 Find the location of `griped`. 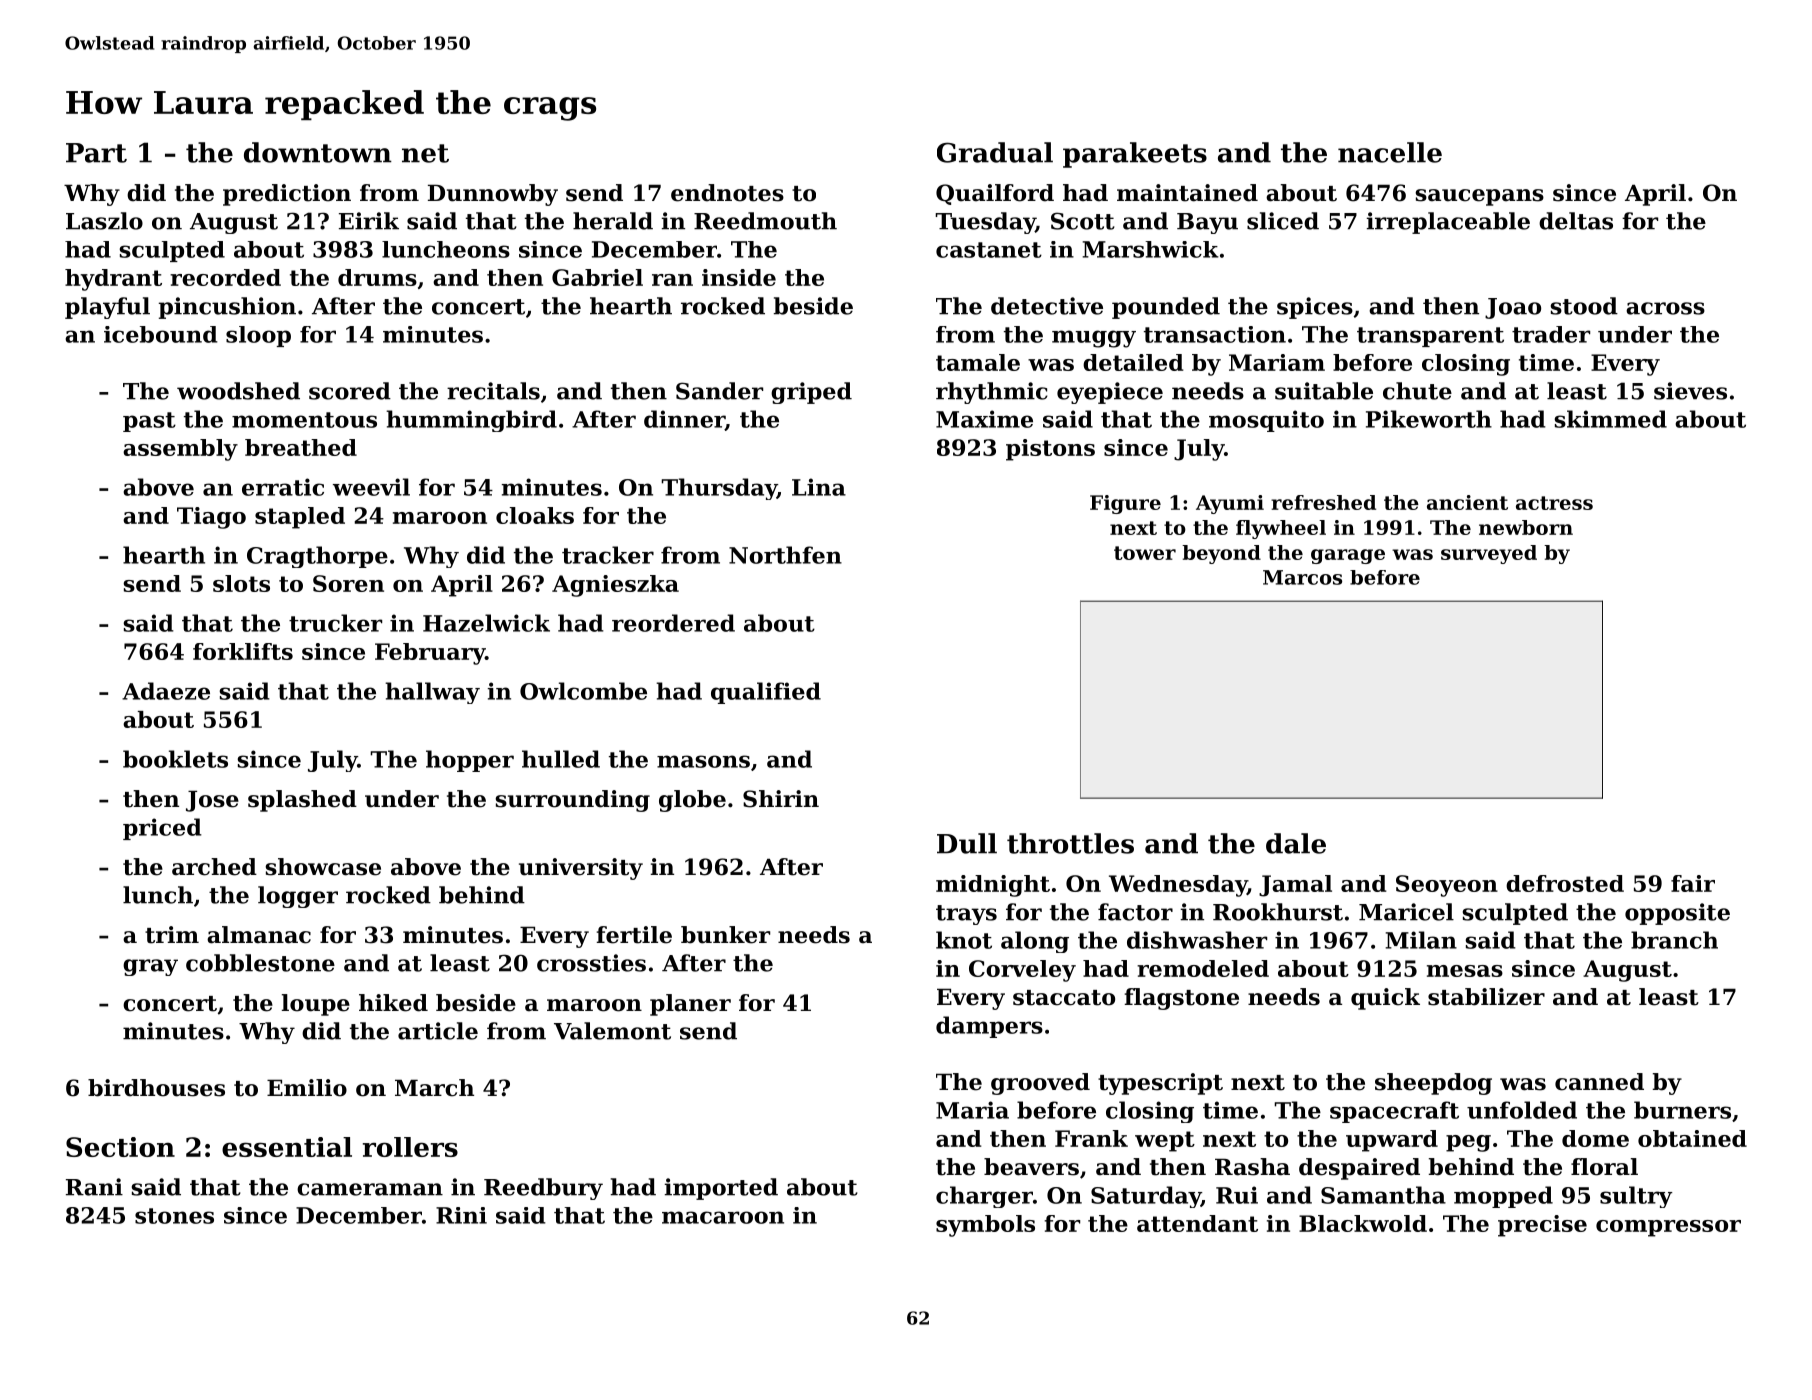

griped is located at coordinates (811, 393).
